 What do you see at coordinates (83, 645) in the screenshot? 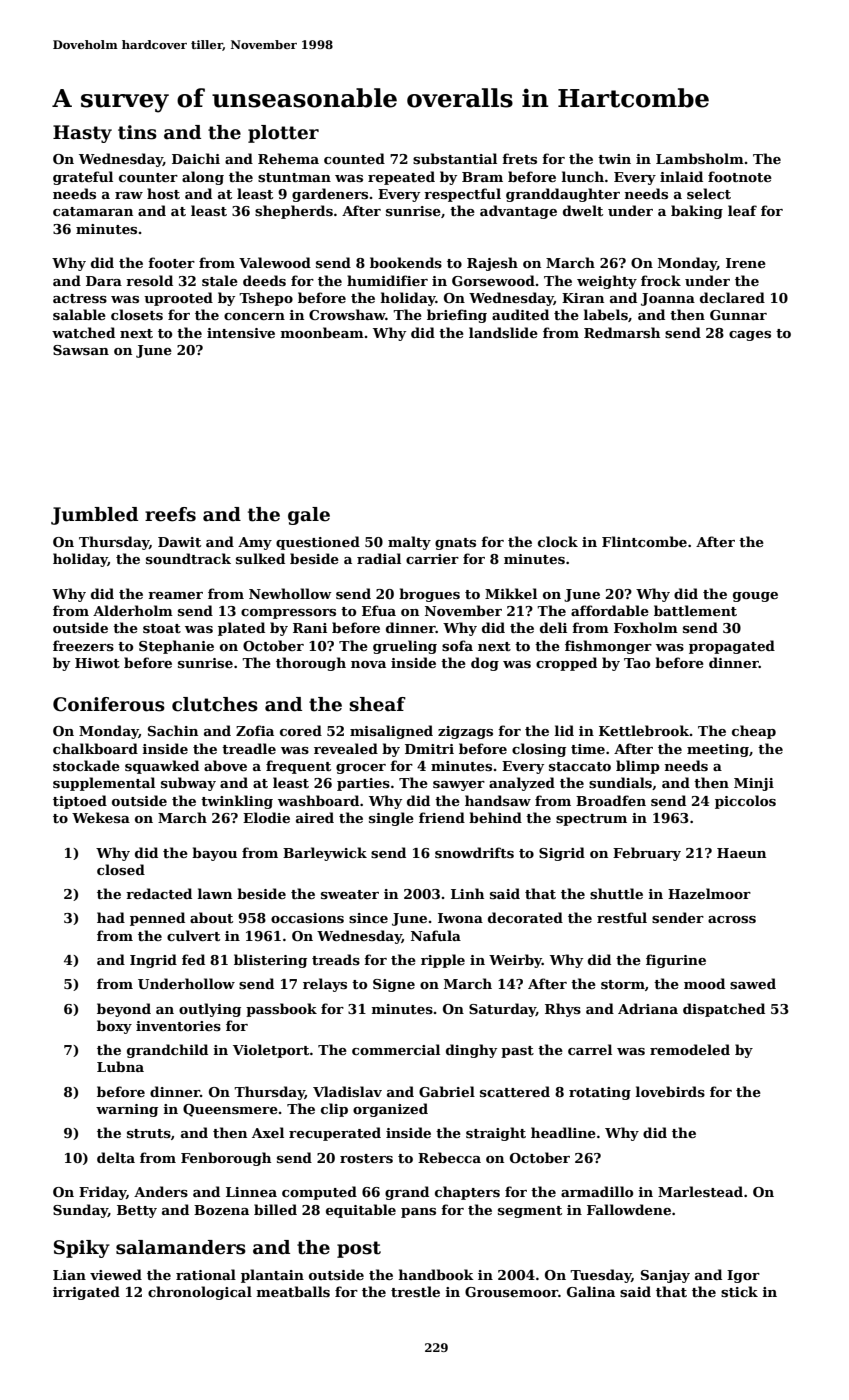
I see `freezers` at bounding box center [83, 645].
